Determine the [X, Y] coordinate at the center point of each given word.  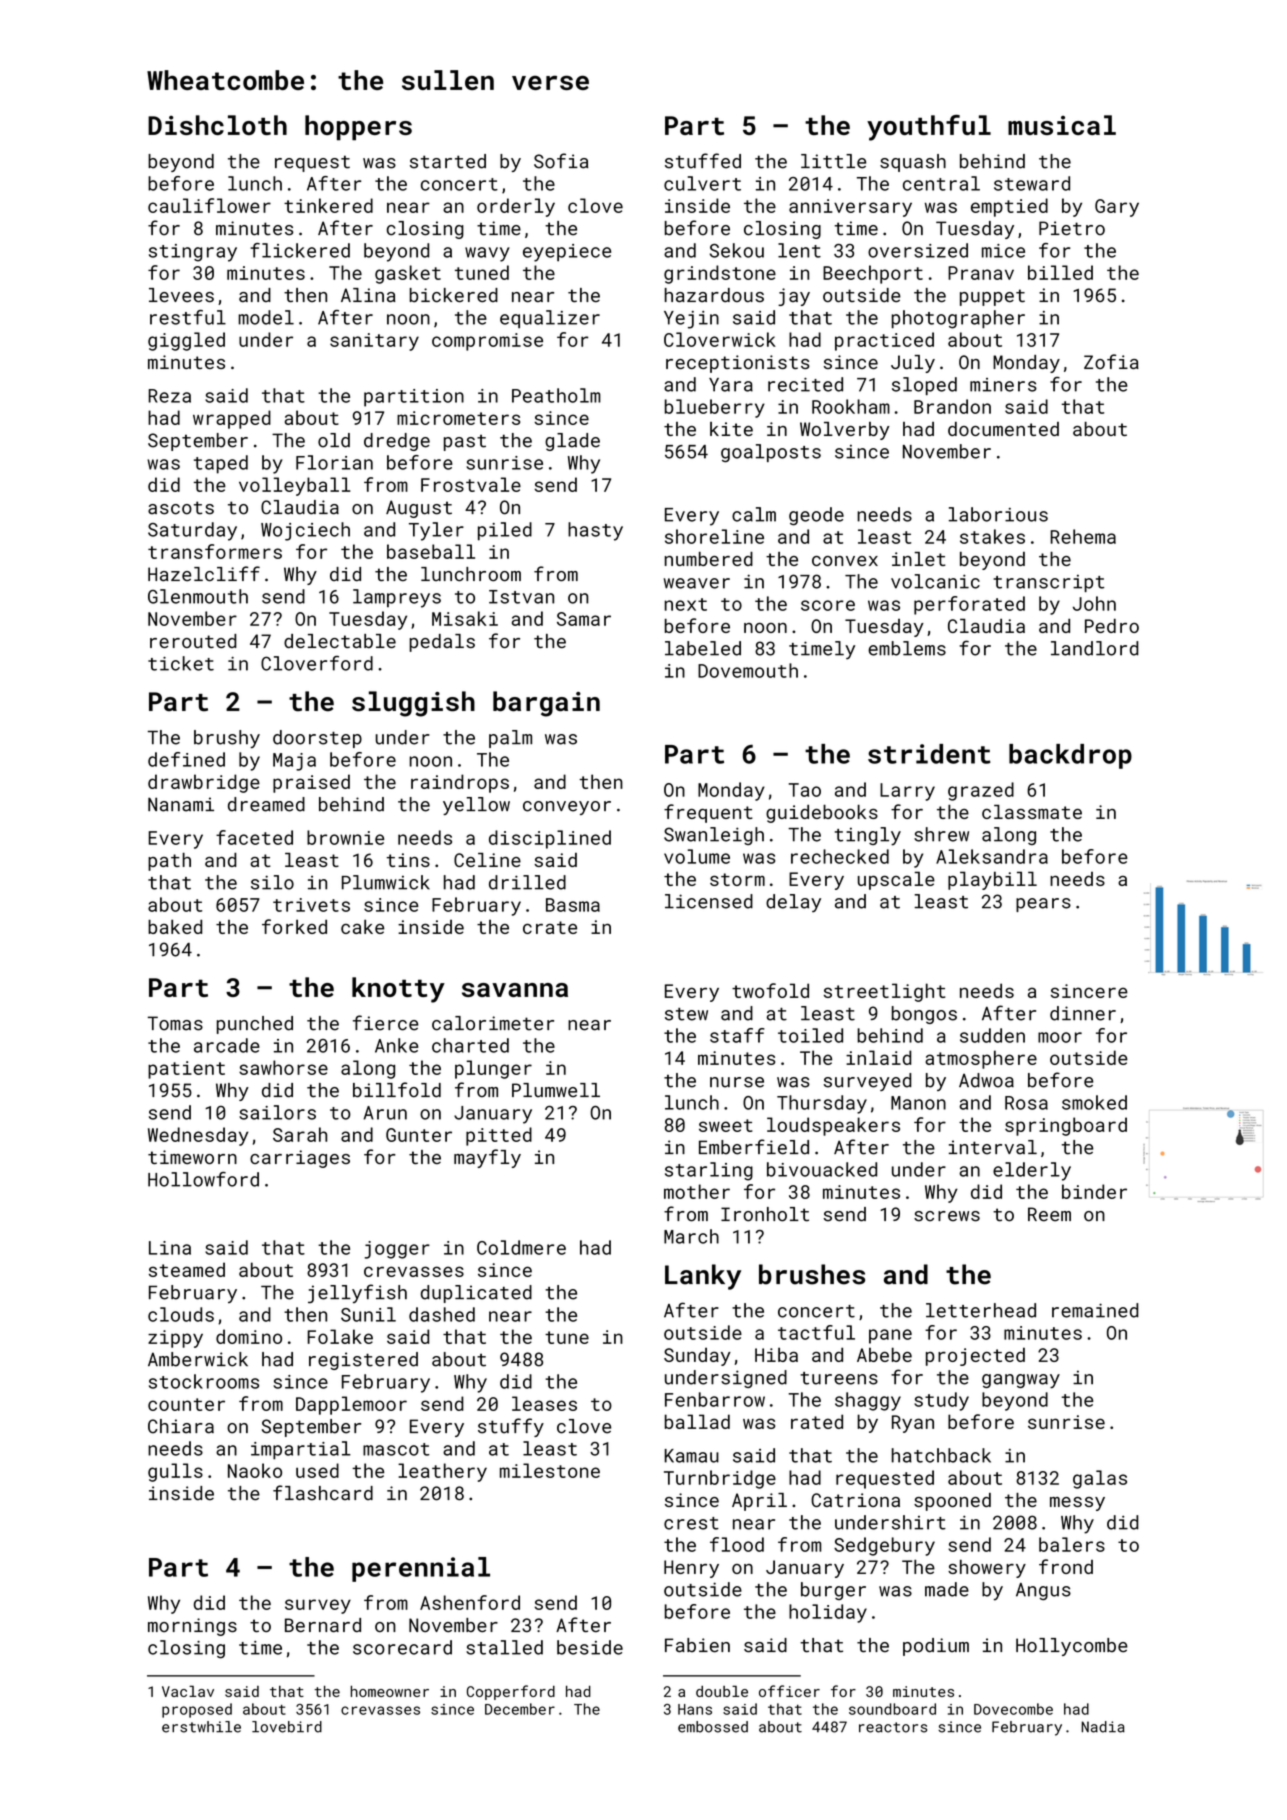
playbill [992, 880]
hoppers [358, 128]
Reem [1049, 1214]
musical [1062, 125]
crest [691, 1523]
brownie [345, 837]
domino [249, 1336]
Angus [1043, 1591]
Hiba [776, 1354]
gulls [175, 1472]
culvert [702, 183]
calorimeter [493, 1023]
